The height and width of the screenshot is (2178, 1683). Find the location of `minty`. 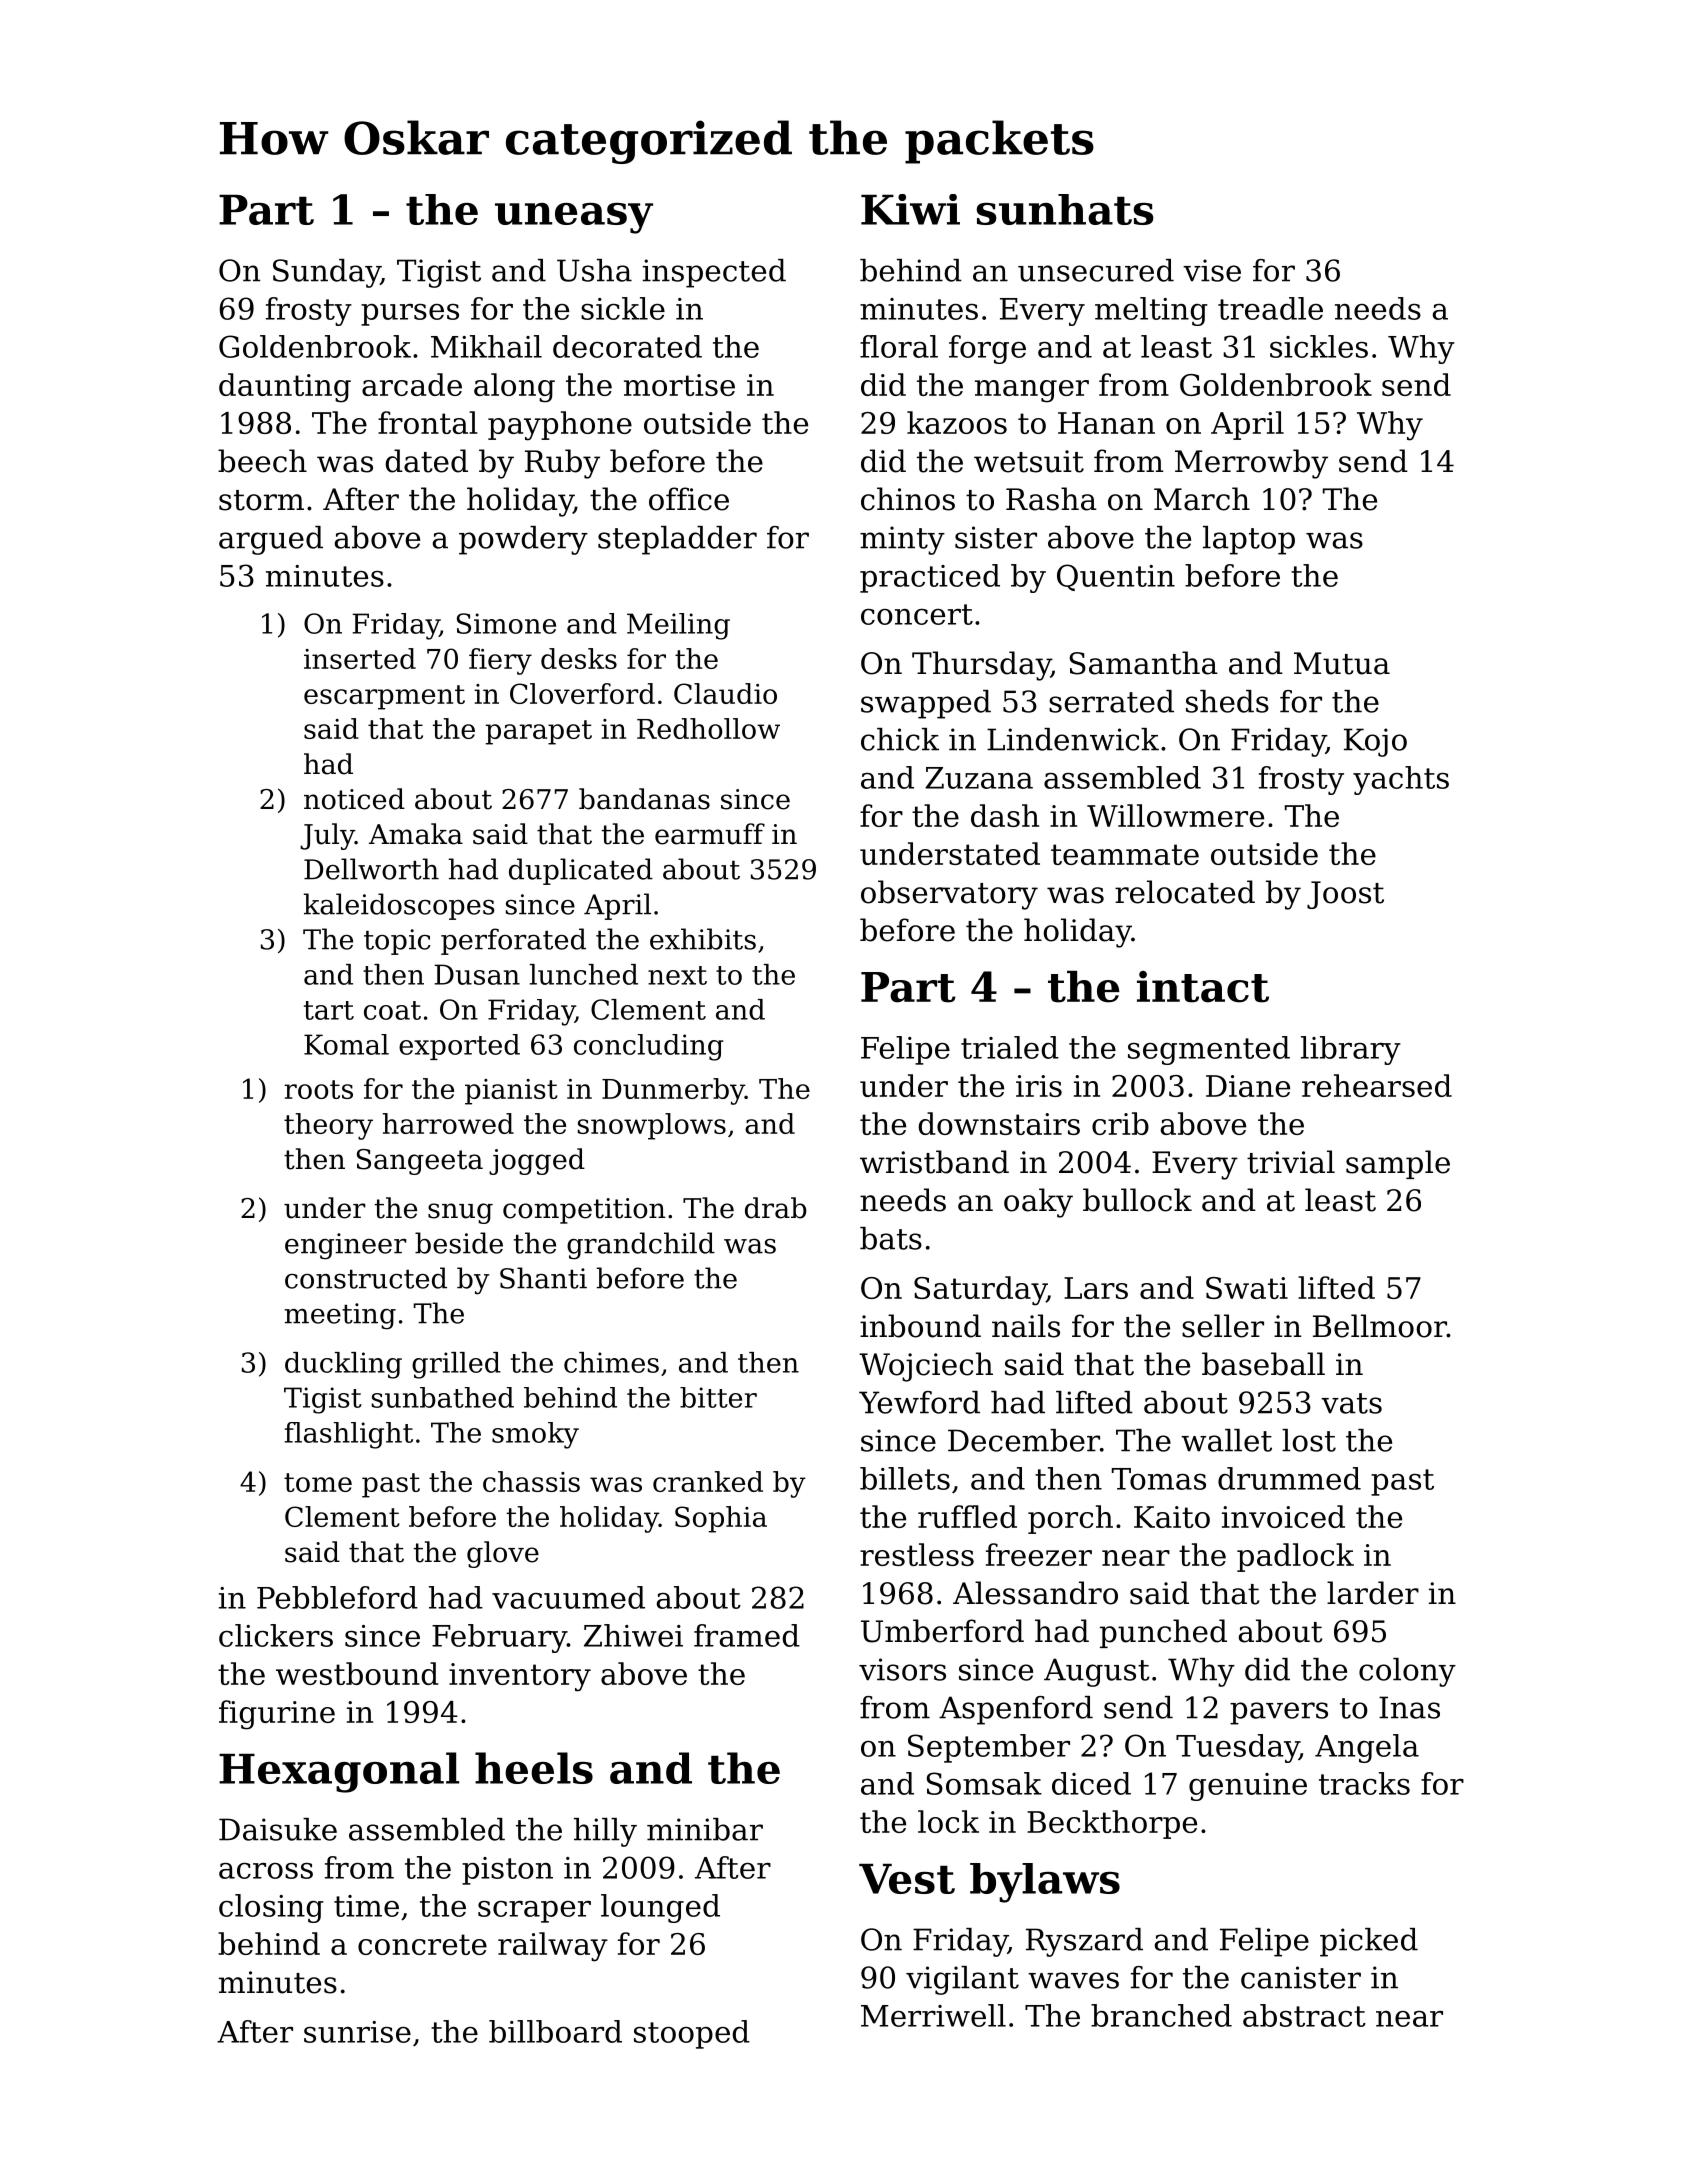

minty is located at coordinates (902, 540).
